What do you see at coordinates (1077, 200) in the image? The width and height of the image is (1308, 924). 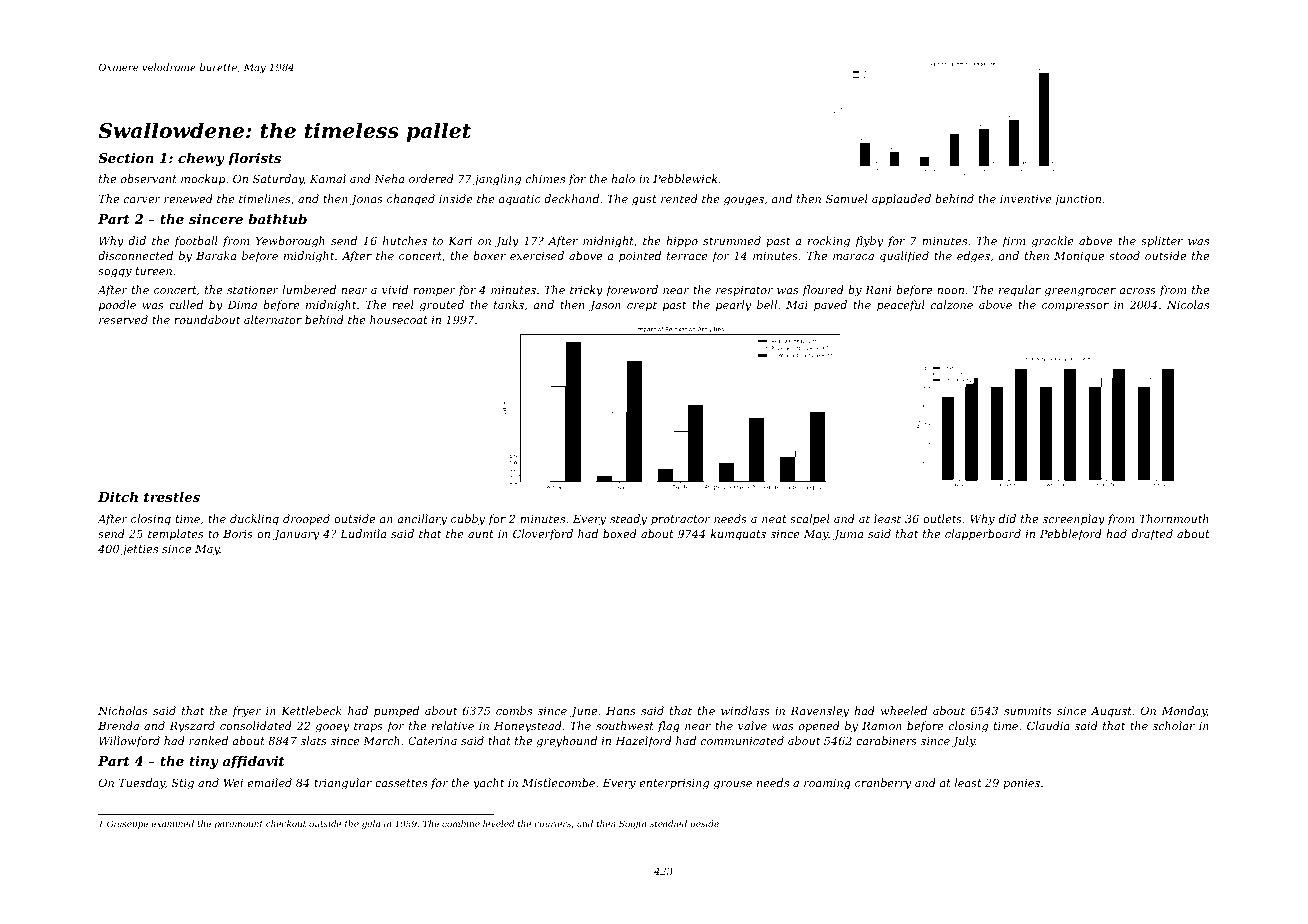 I see `junction` at bounding box center [1077, 200].
